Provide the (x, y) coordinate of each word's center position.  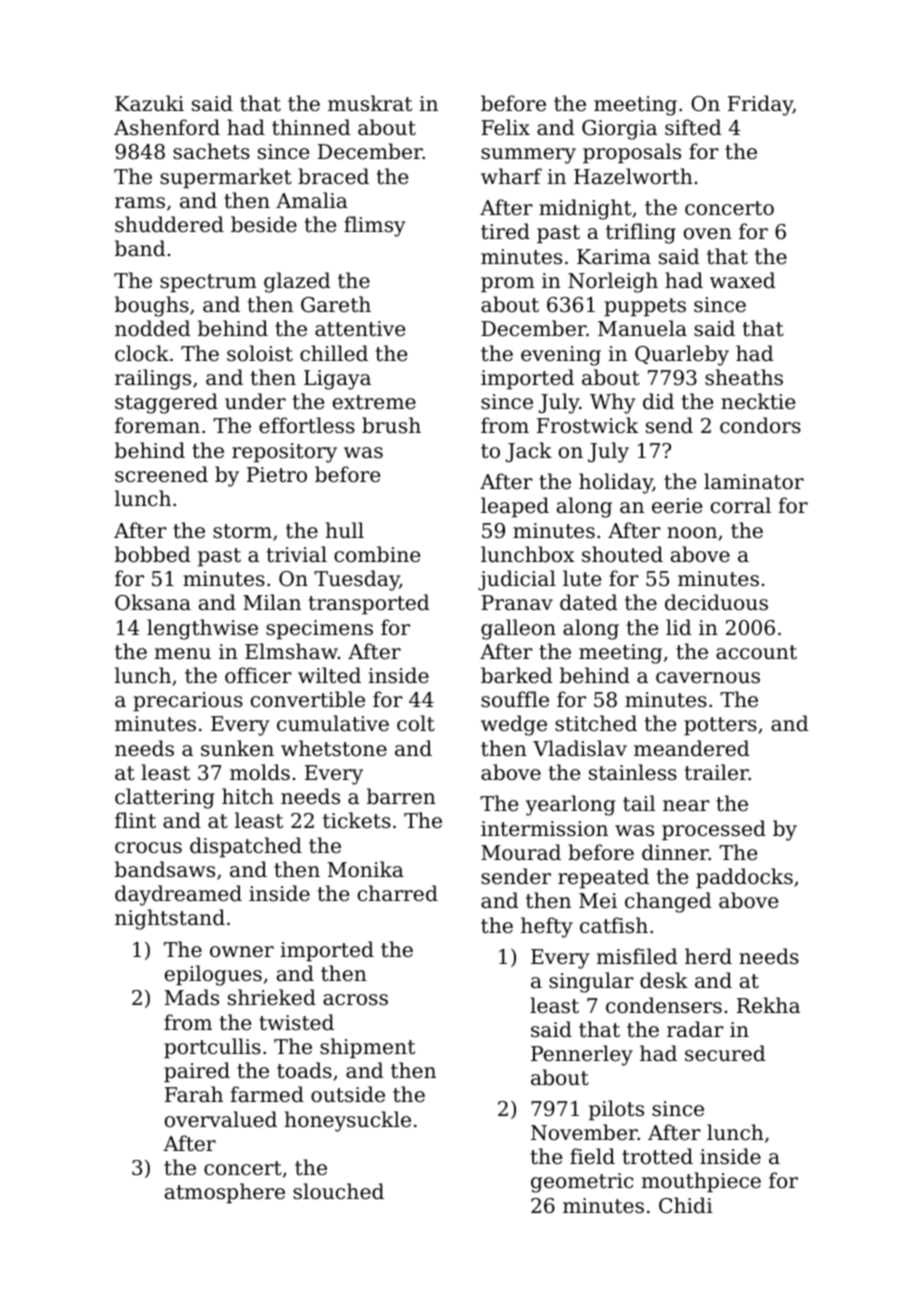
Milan (272, 602)
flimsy (374, 226)
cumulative (333, 723)
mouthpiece (701, 1182)
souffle (515, 699)
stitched (596, 723)
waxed (742, 280)
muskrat (370, 103)
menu (183, 654)
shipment (367, 1048)
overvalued (221, 1119)
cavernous (708, 678)
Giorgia (619, 130)
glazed (297, 282)
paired (197, 1072)
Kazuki (149, 103)
